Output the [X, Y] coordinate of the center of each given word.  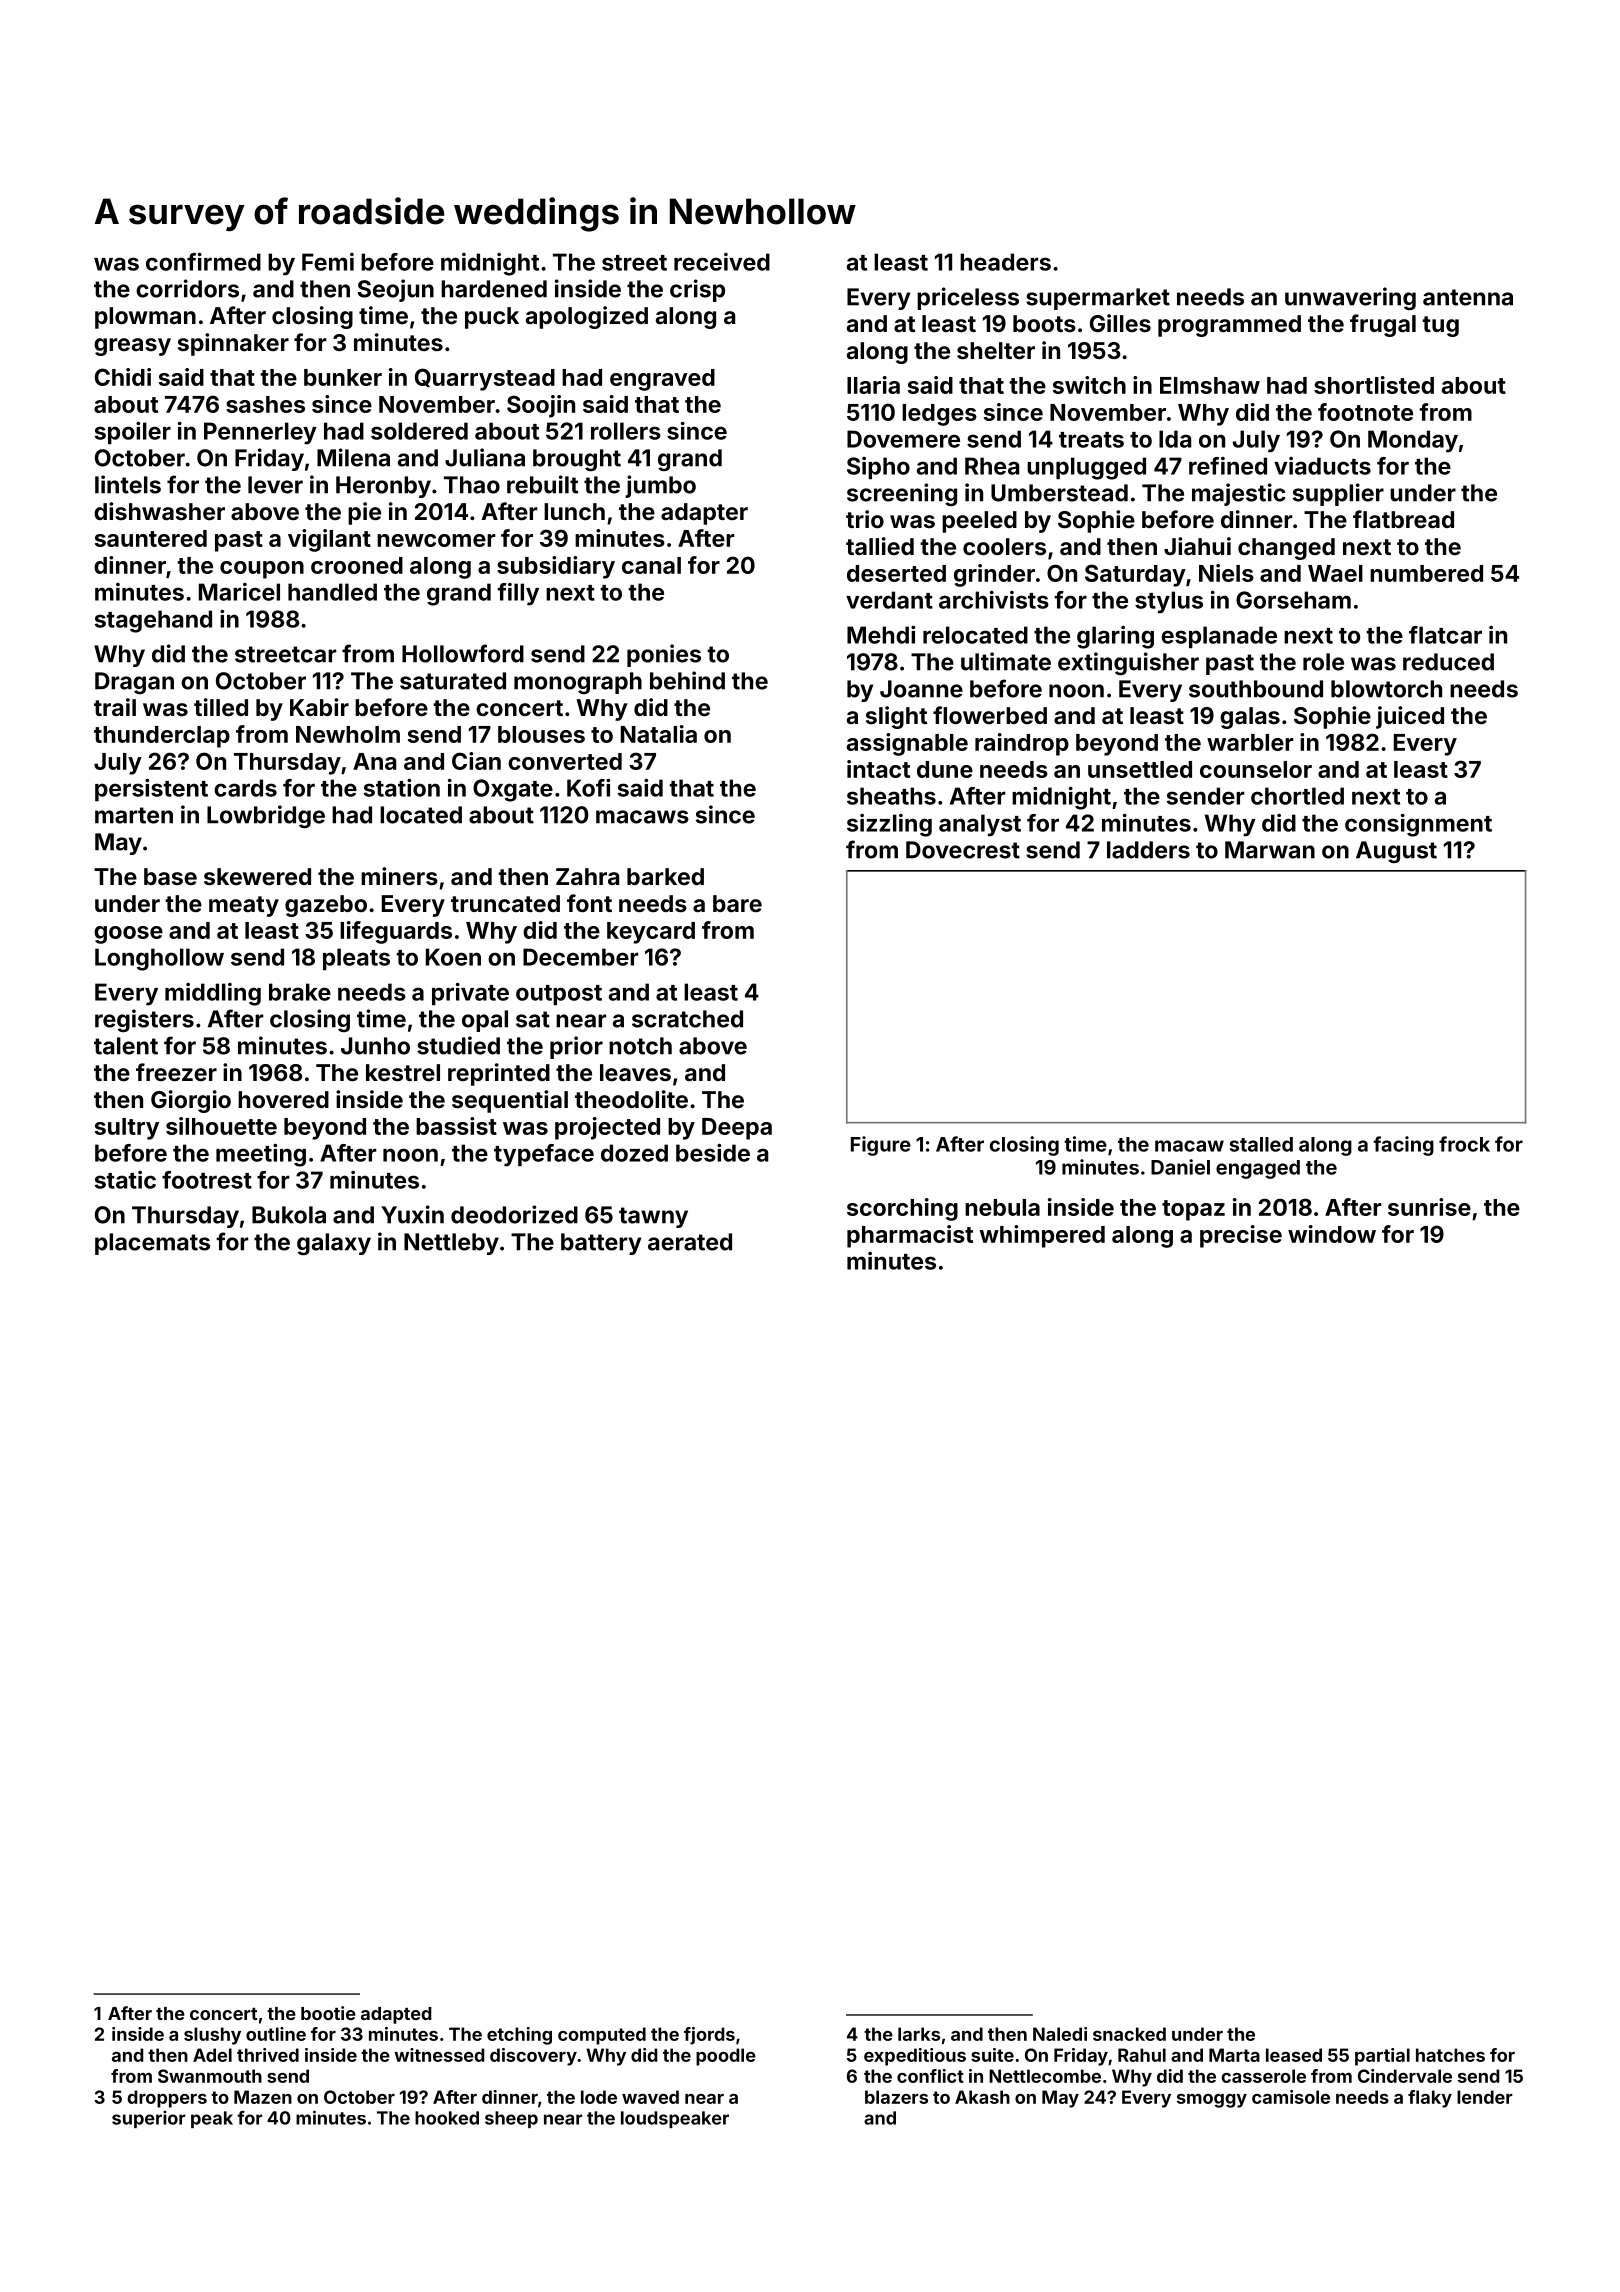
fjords [709, 2036]
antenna [1468, 297]
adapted [396, 2015]
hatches [1450, 2055]
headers [1005, 262]
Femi [328, 262]
